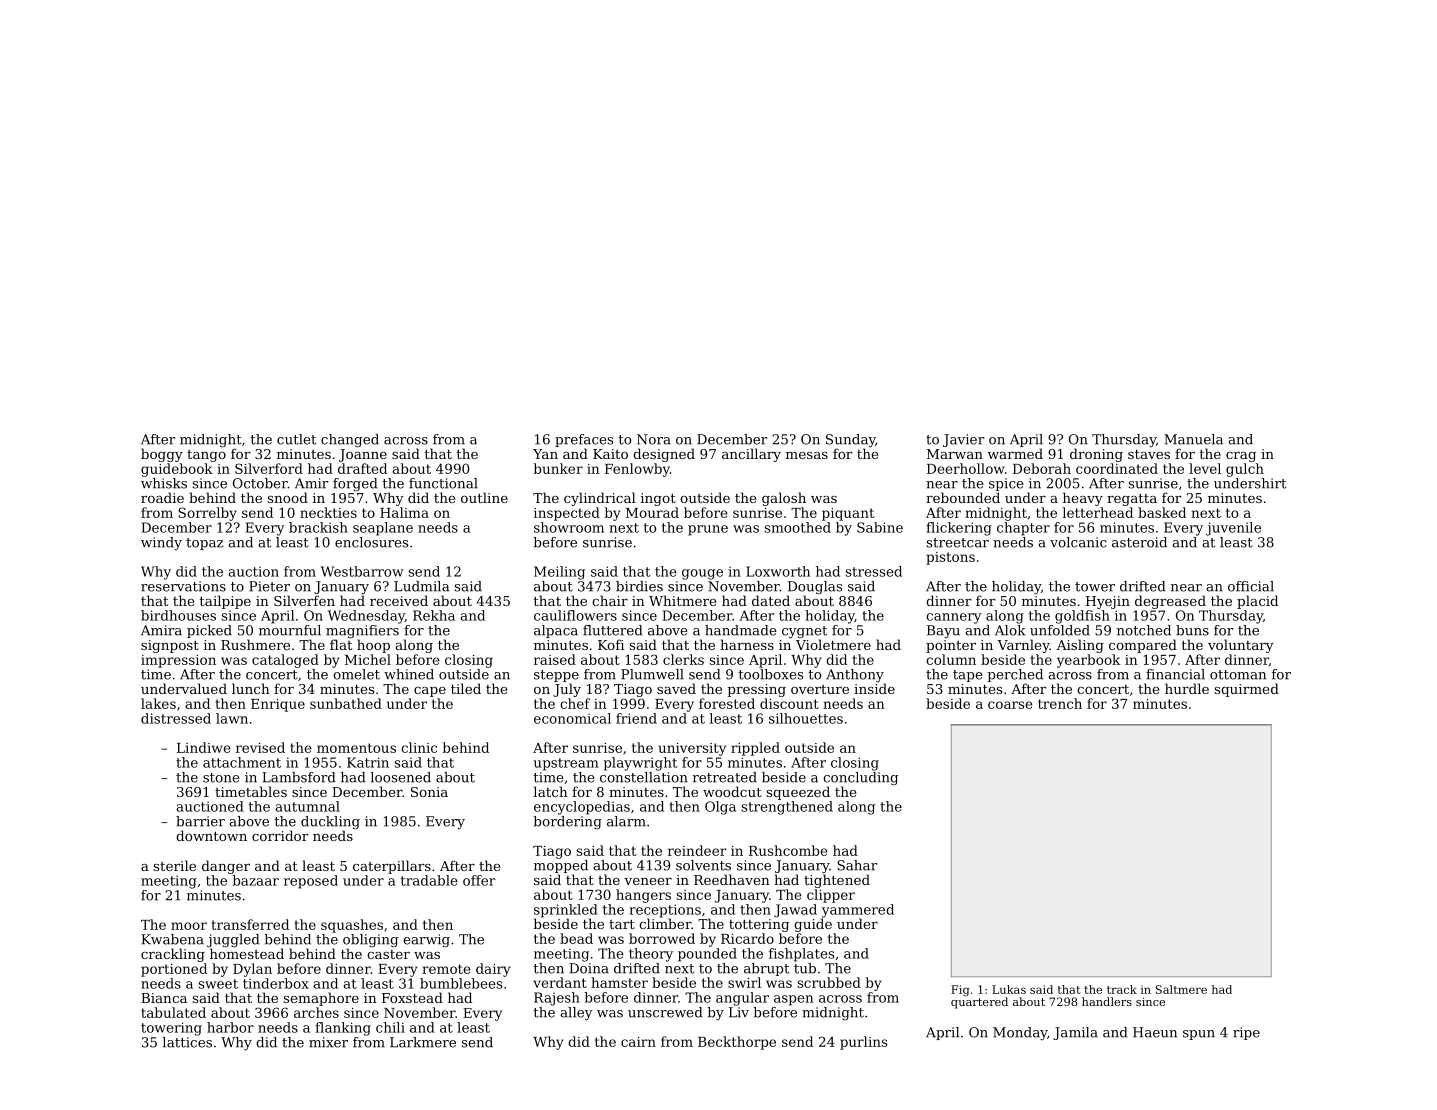 The image size is (1437, 1110). I want to click on earwig, so click(426, 940).
